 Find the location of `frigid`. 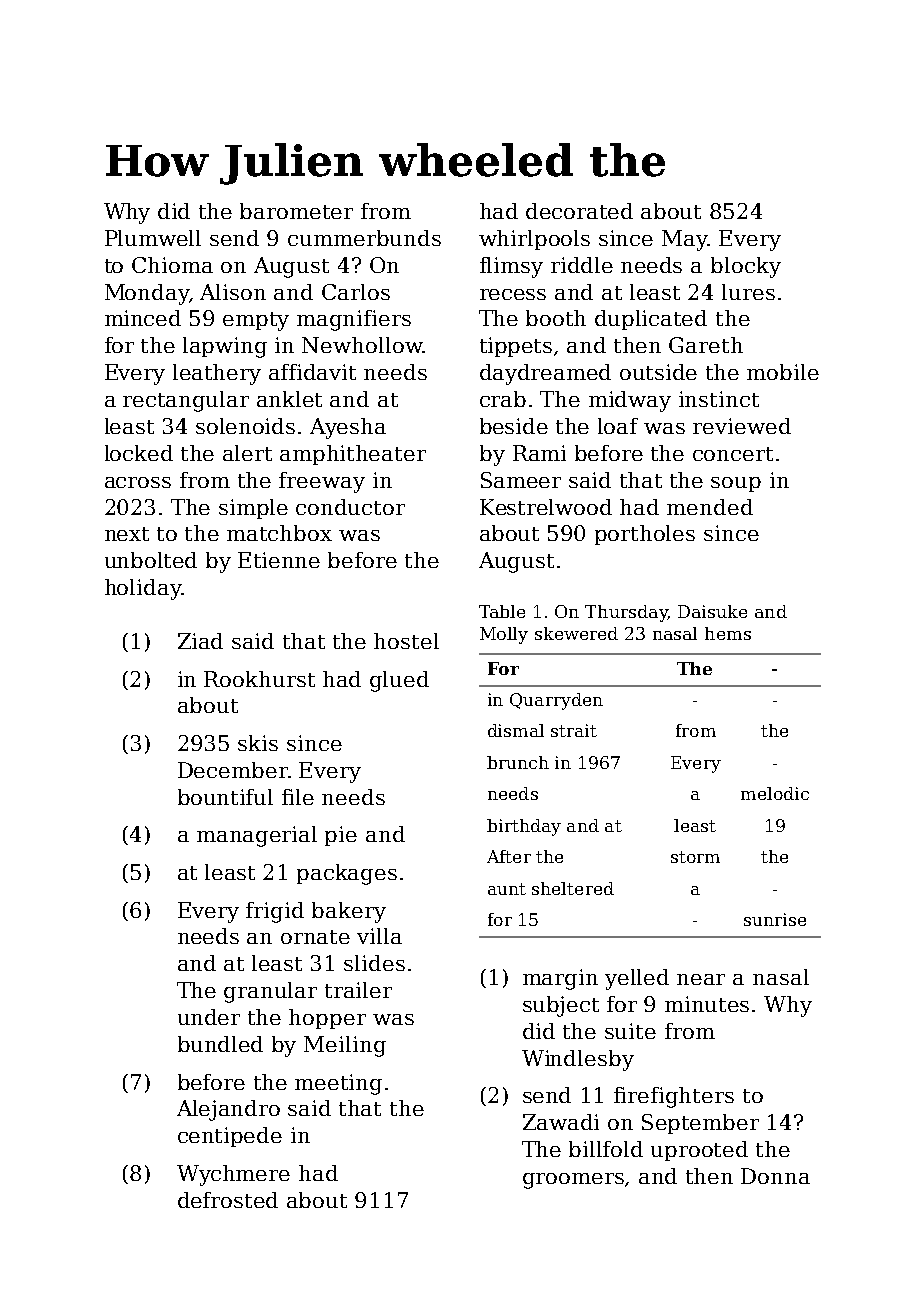

frigid is located at coordinates (275, 912).
